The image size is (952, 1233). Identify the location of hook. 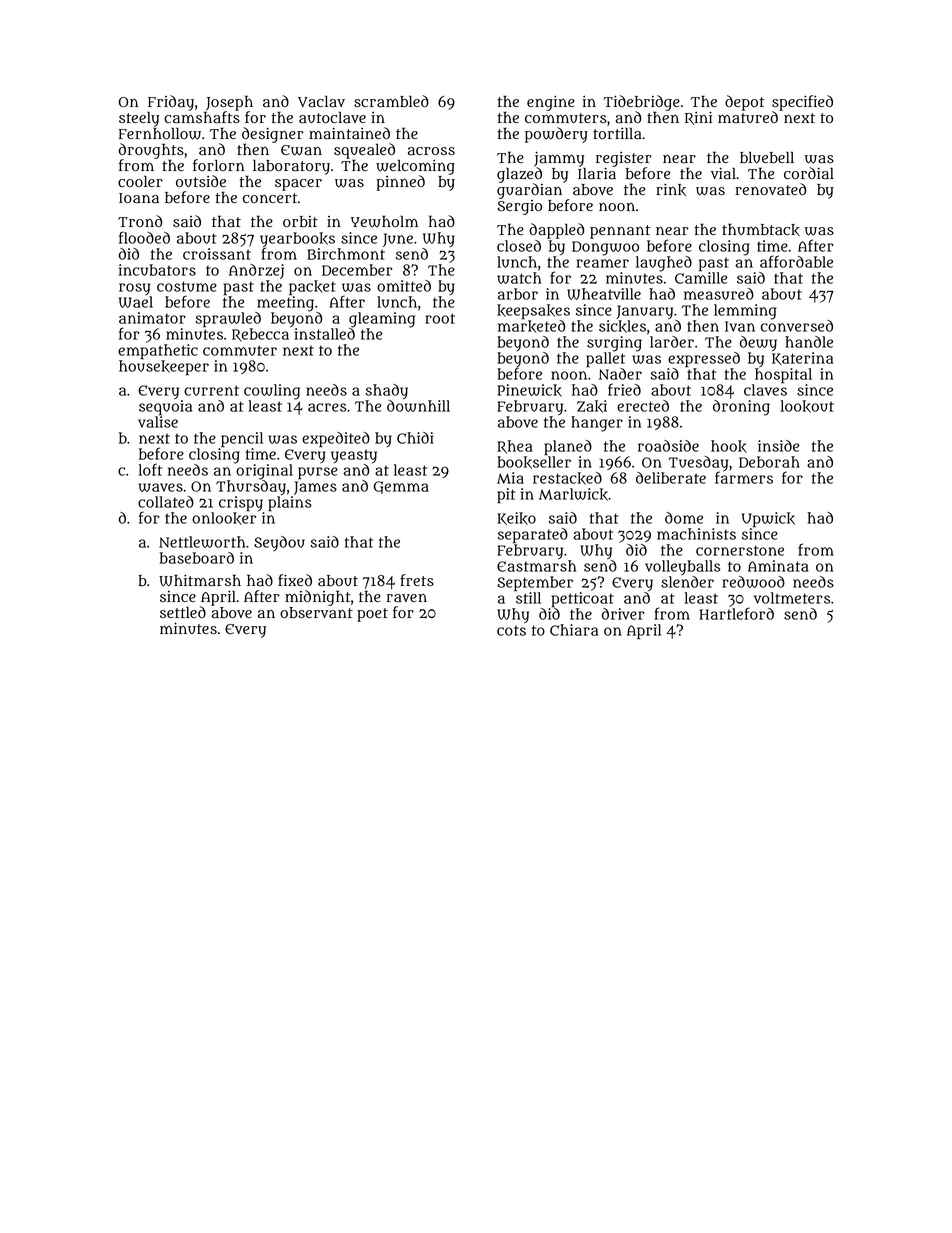
(729, 446).
